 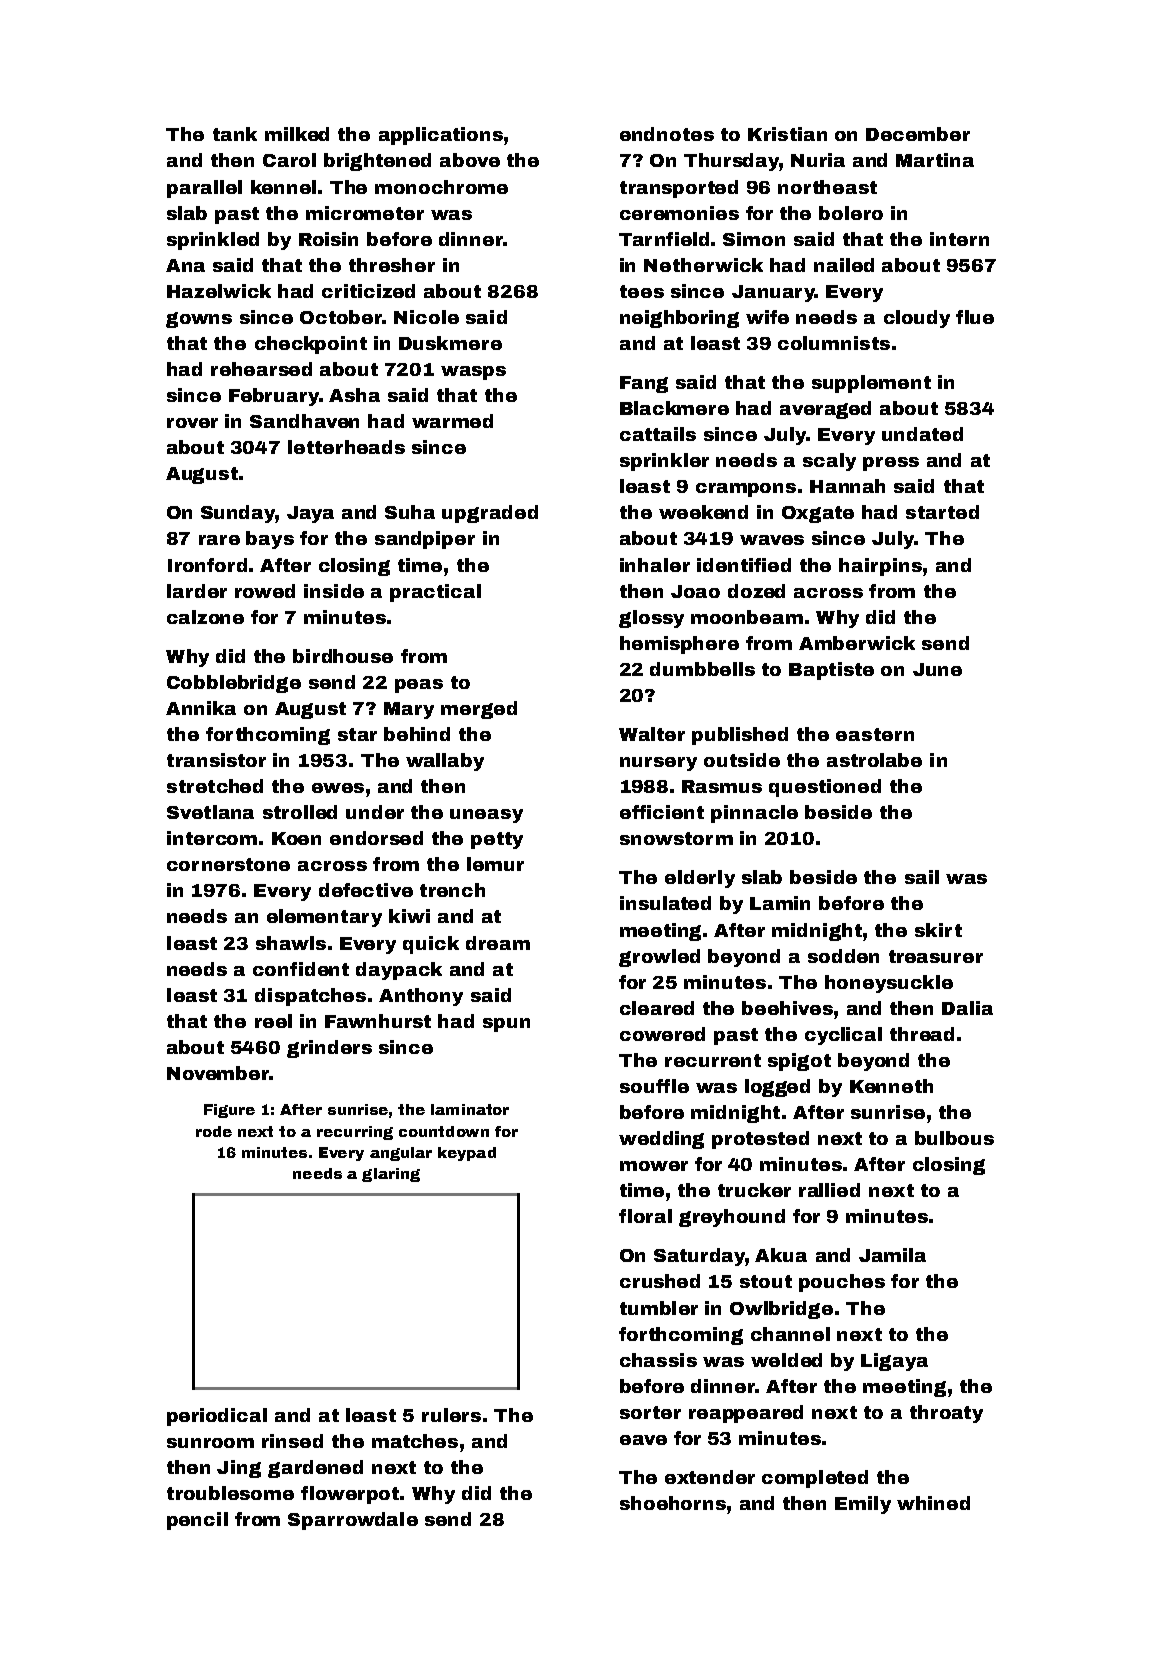 What do you see at coordinates (918, 134) in the screenshot?
I see `December` at bounding box center [918, 134].
